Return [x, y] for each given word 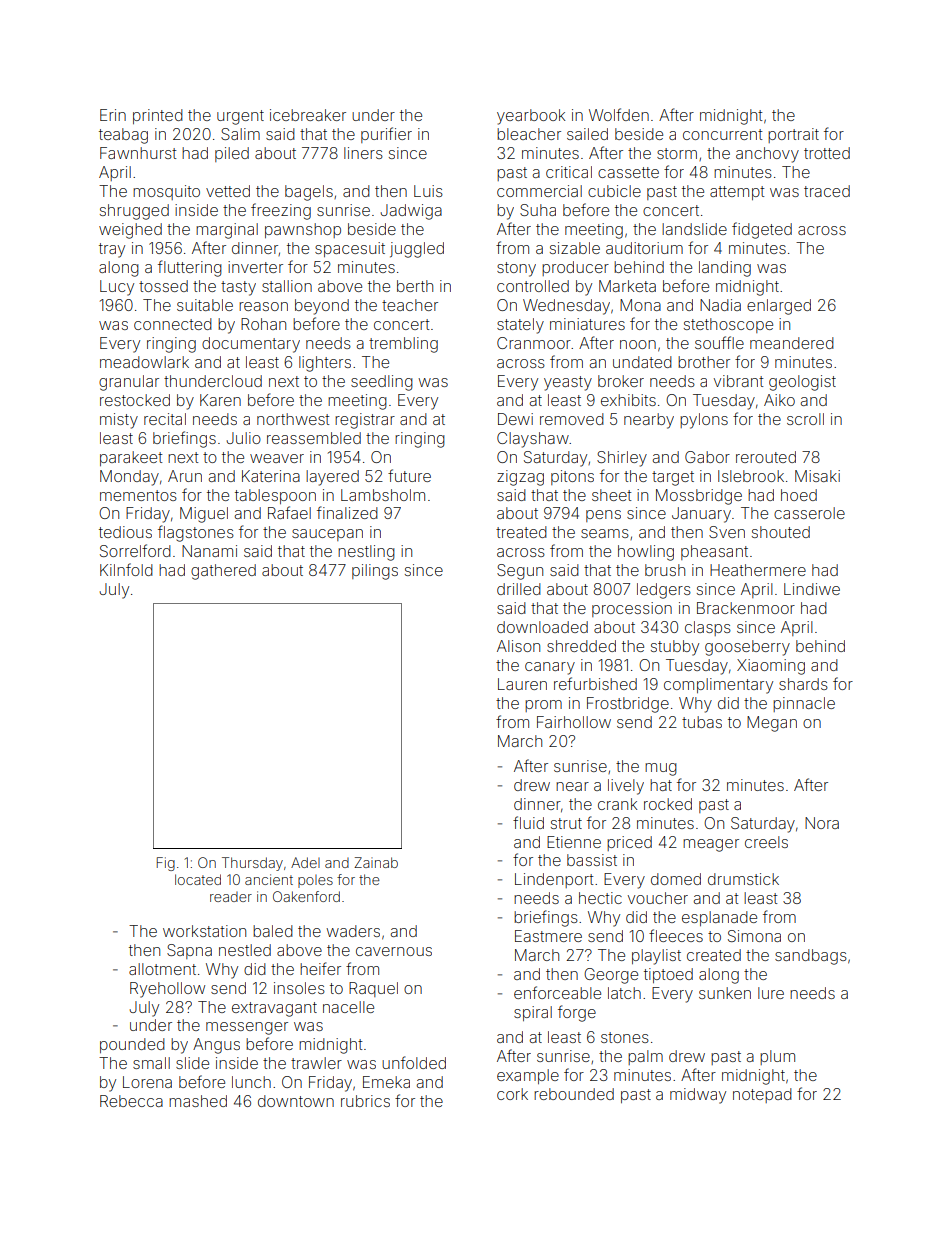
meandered [792, 343]
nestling [366, 553]
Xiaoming [771, 667]
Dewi [515, 419]
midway [698, 1096]
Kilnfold [126, 569]
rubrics [365, 1101]
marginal [227, 231]
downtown [296, 1101]
